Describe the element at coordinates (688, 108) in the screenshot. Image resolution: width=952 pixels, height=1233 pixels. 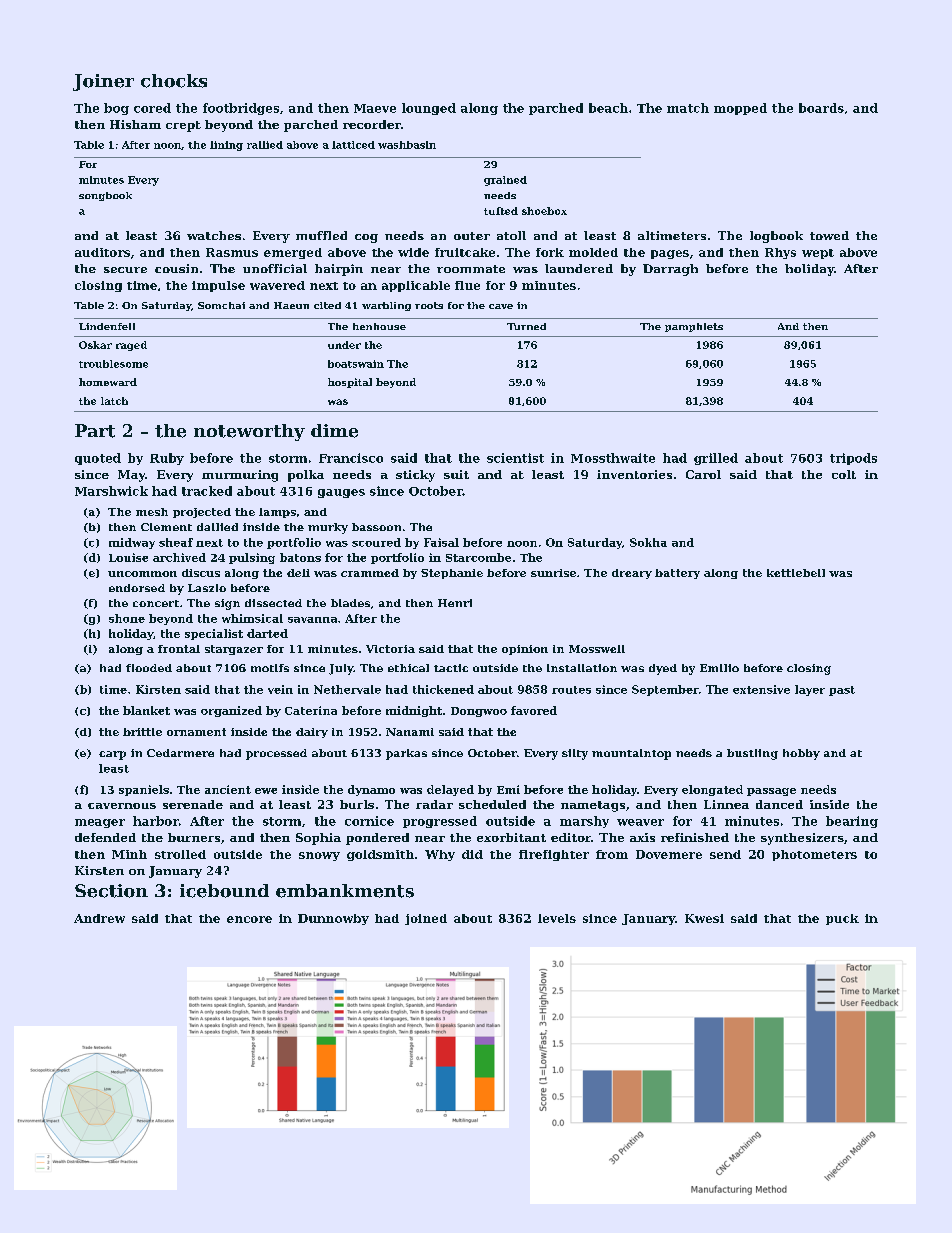
I see `match` at that location.
